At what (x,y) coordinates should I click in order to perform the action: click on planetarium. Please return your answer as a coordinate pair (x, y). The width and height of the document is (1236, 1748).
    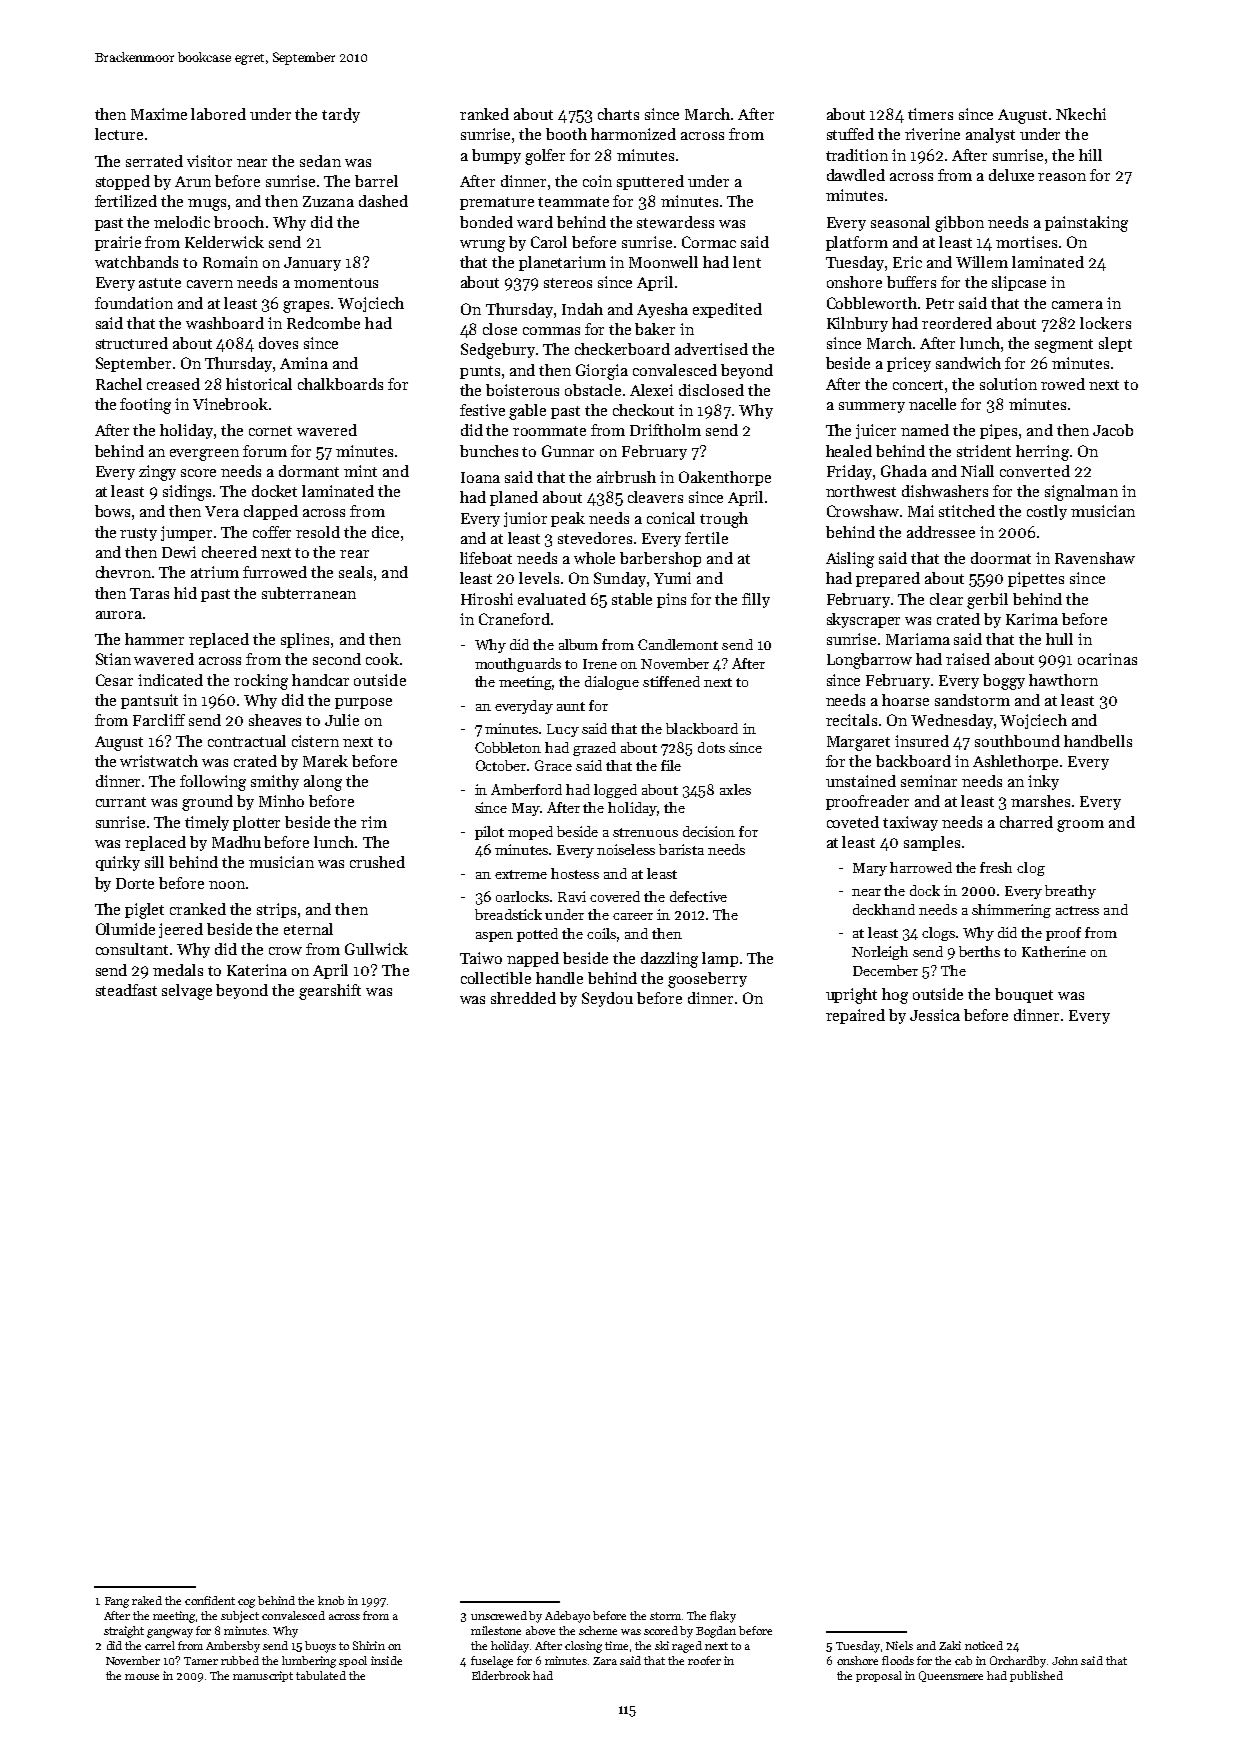
    Looking at the image, I should click on (562, 263).
